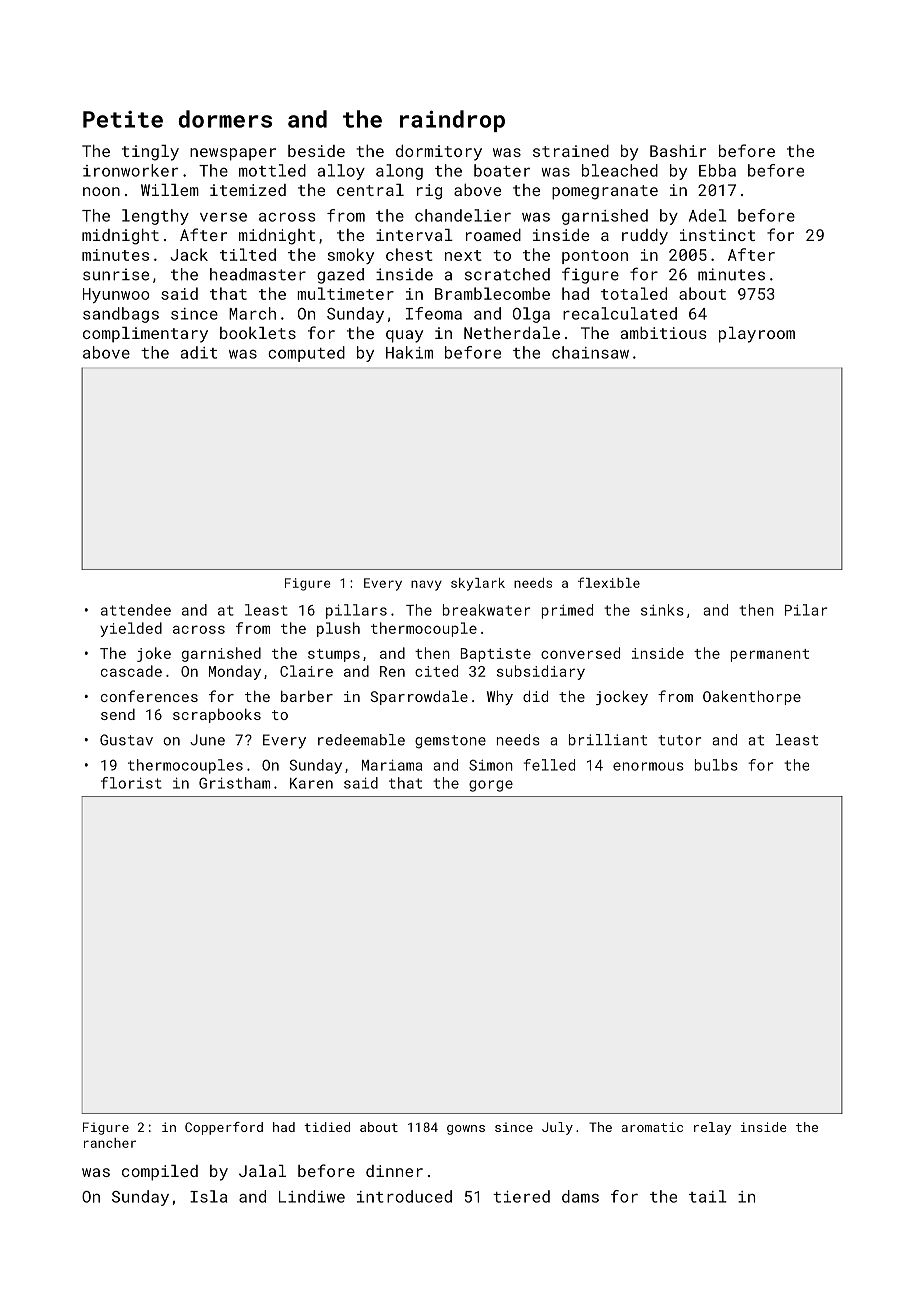 The image size is (924, 1308). I want to click on navy, so click(426, 585).
